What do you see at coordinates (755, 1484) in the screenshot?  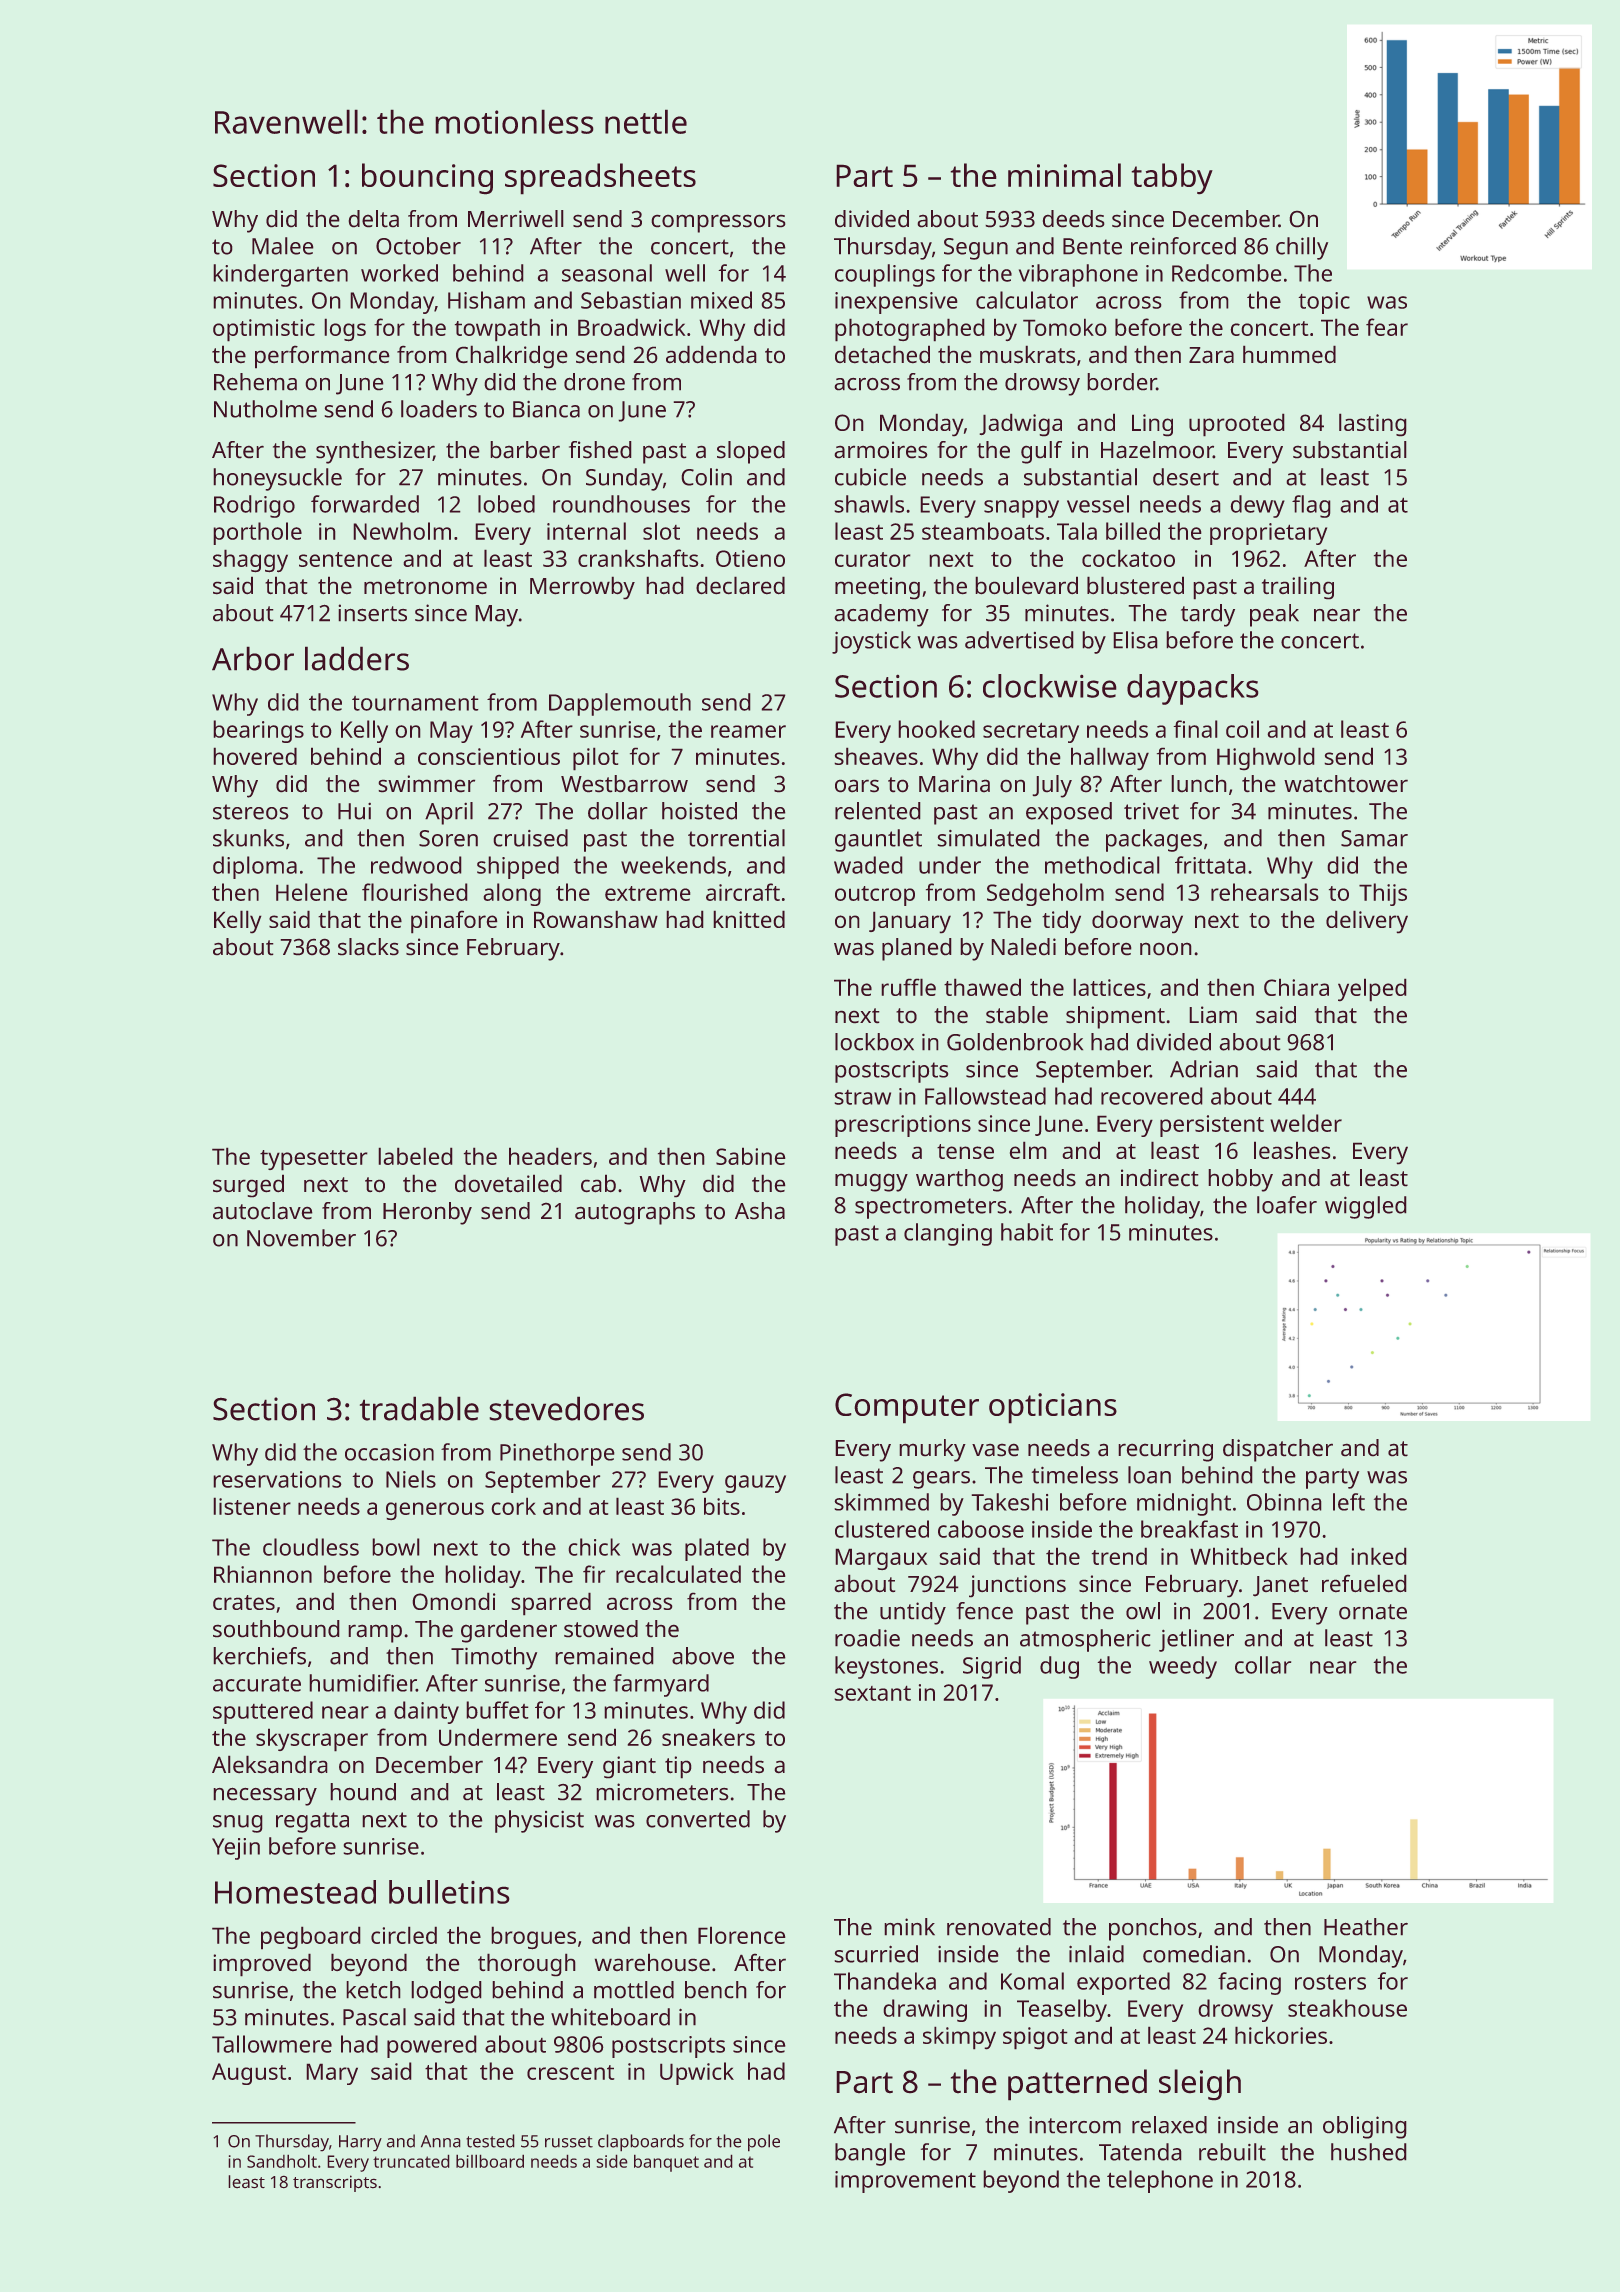 I see `gauzy` at bounding box center [755, 1484].
